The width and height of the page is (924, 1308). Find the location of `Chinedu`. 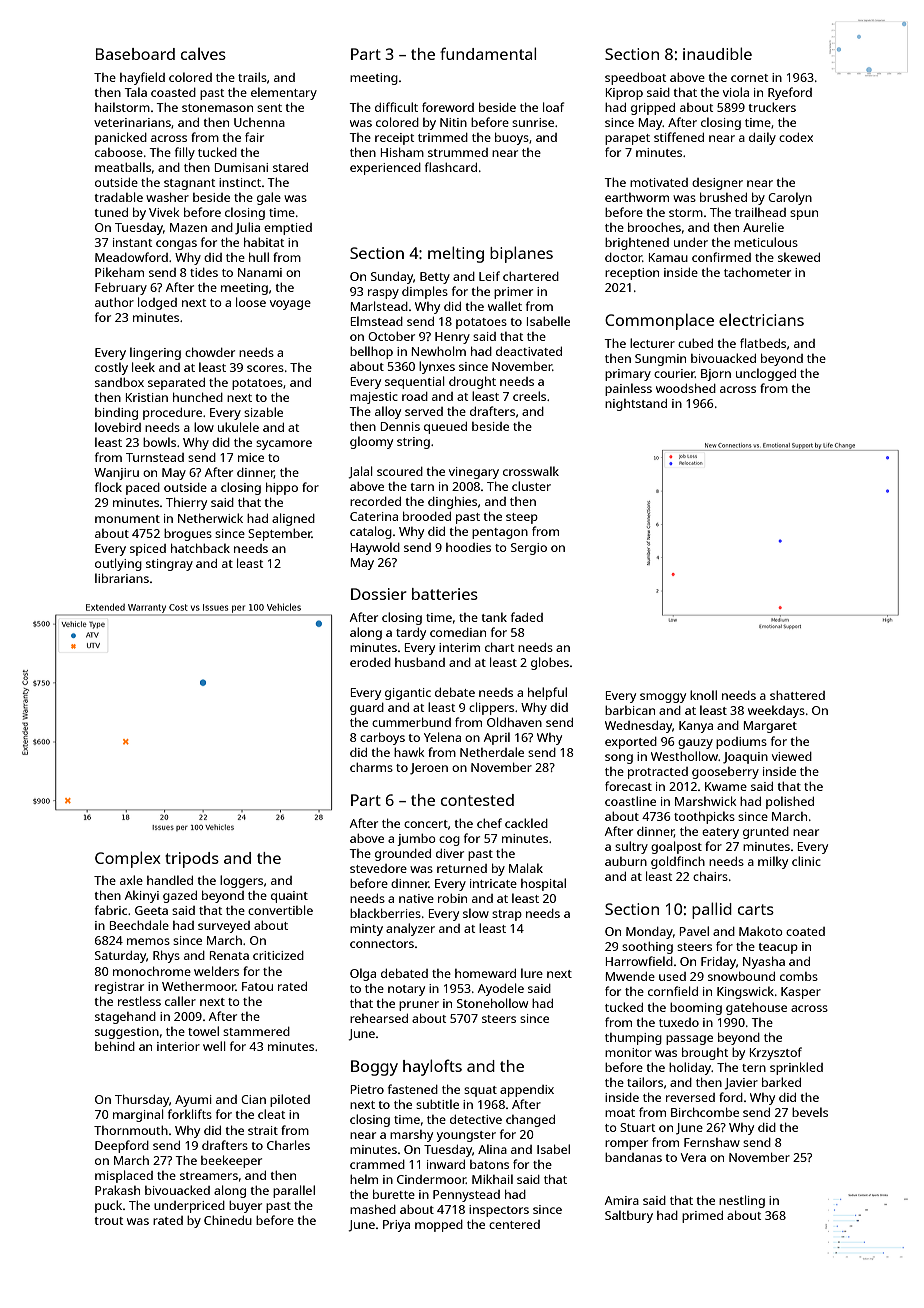

Chinedu is located at coordinates (228, 1220).
